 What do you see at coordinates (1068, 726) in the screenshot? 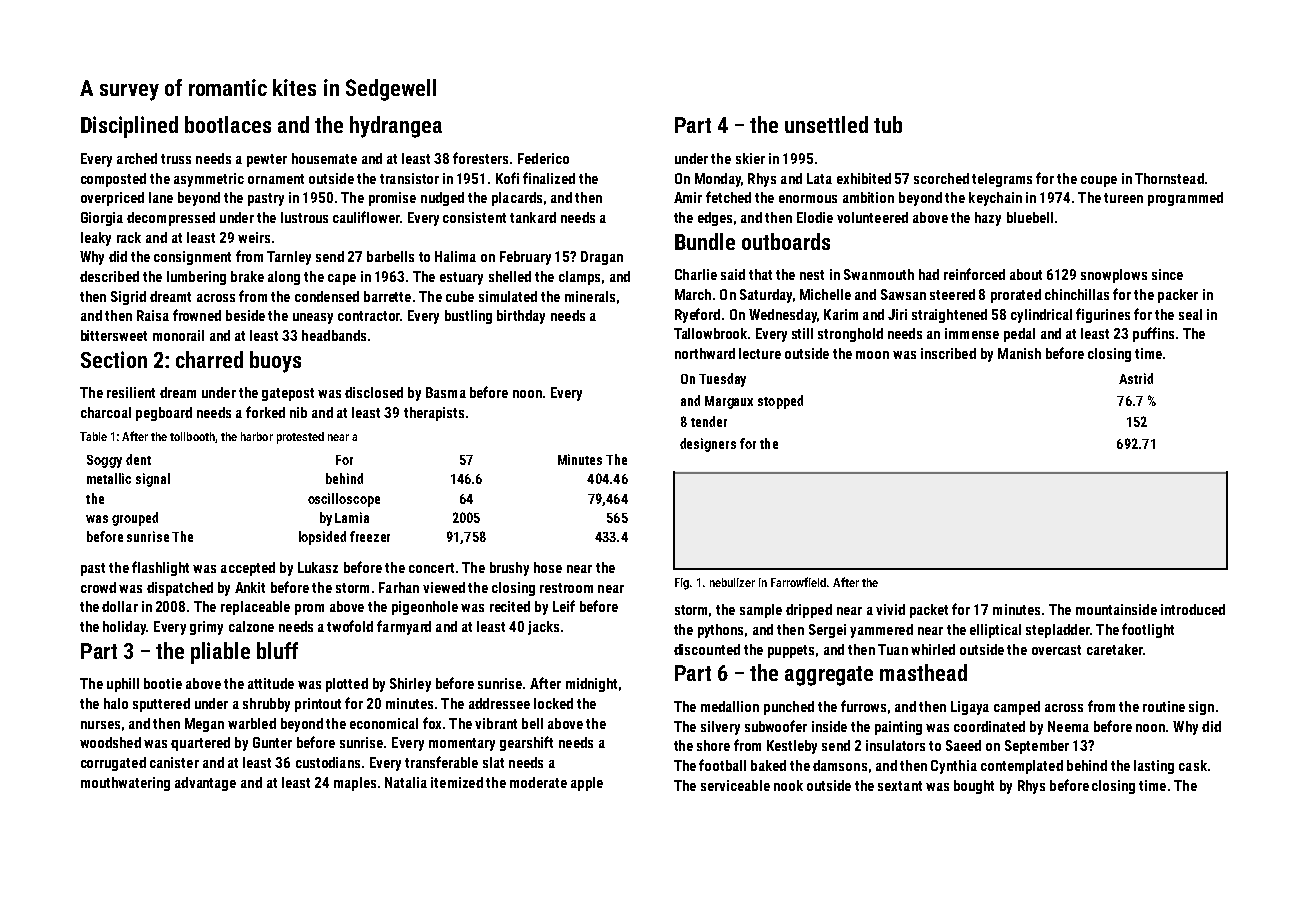
I see `Neema` at bounding box center [1068, 726].
